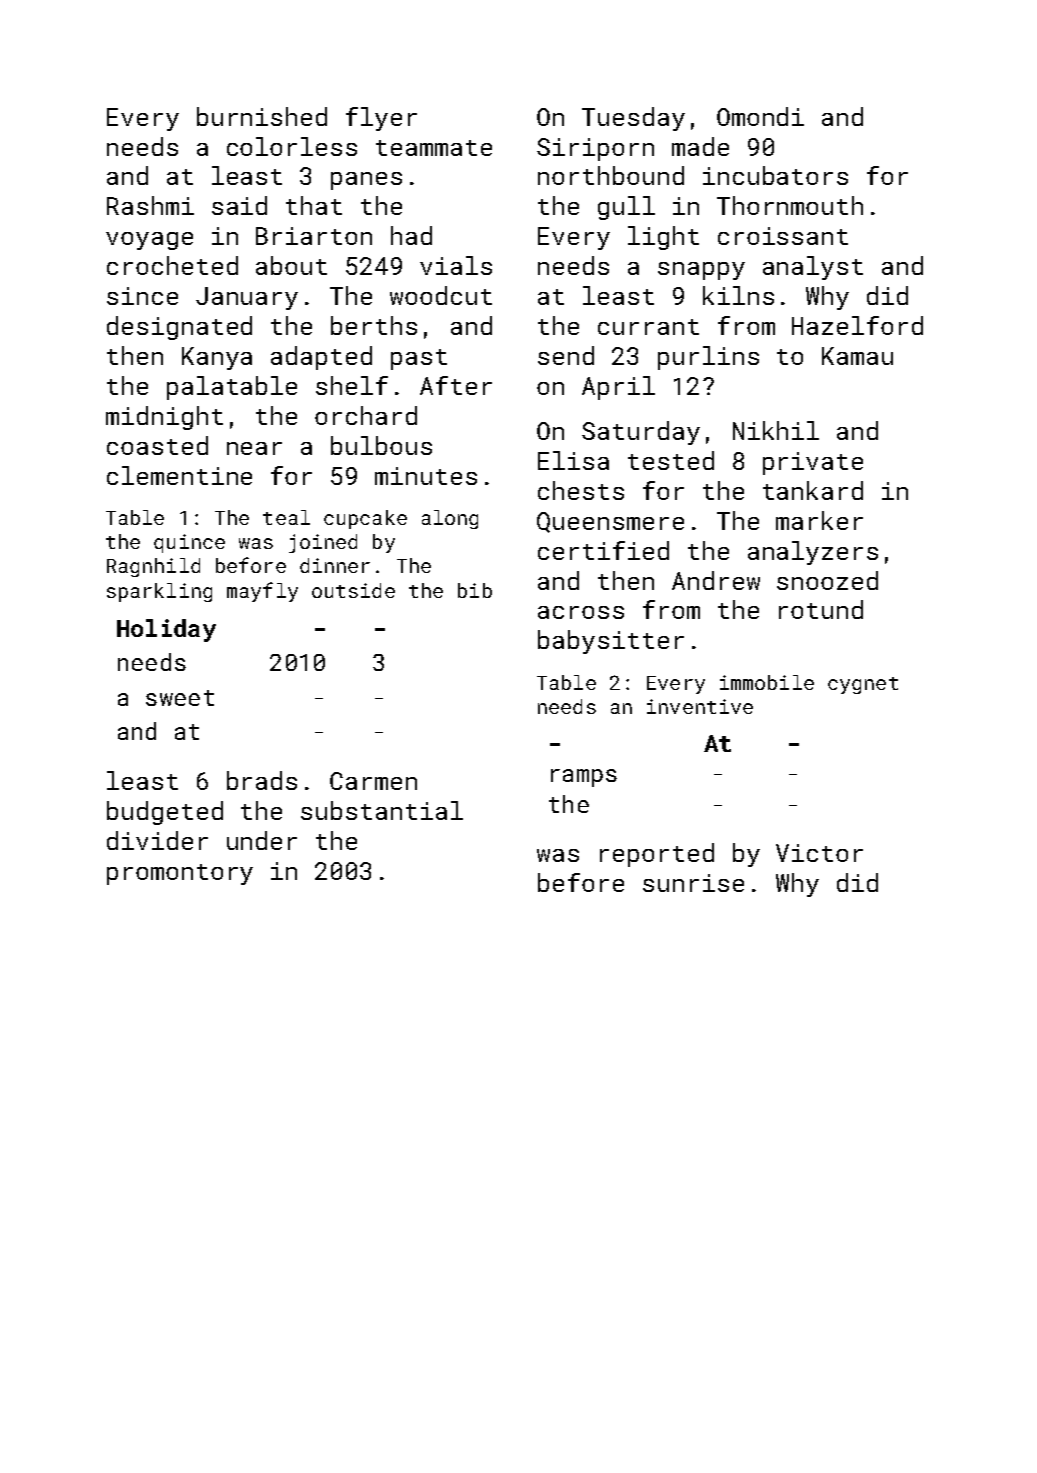 This screenshot has width=1037, height=1473. Describe the element at coordinates (827, 580) in the screenshot. I see `snoozed` at that location.
